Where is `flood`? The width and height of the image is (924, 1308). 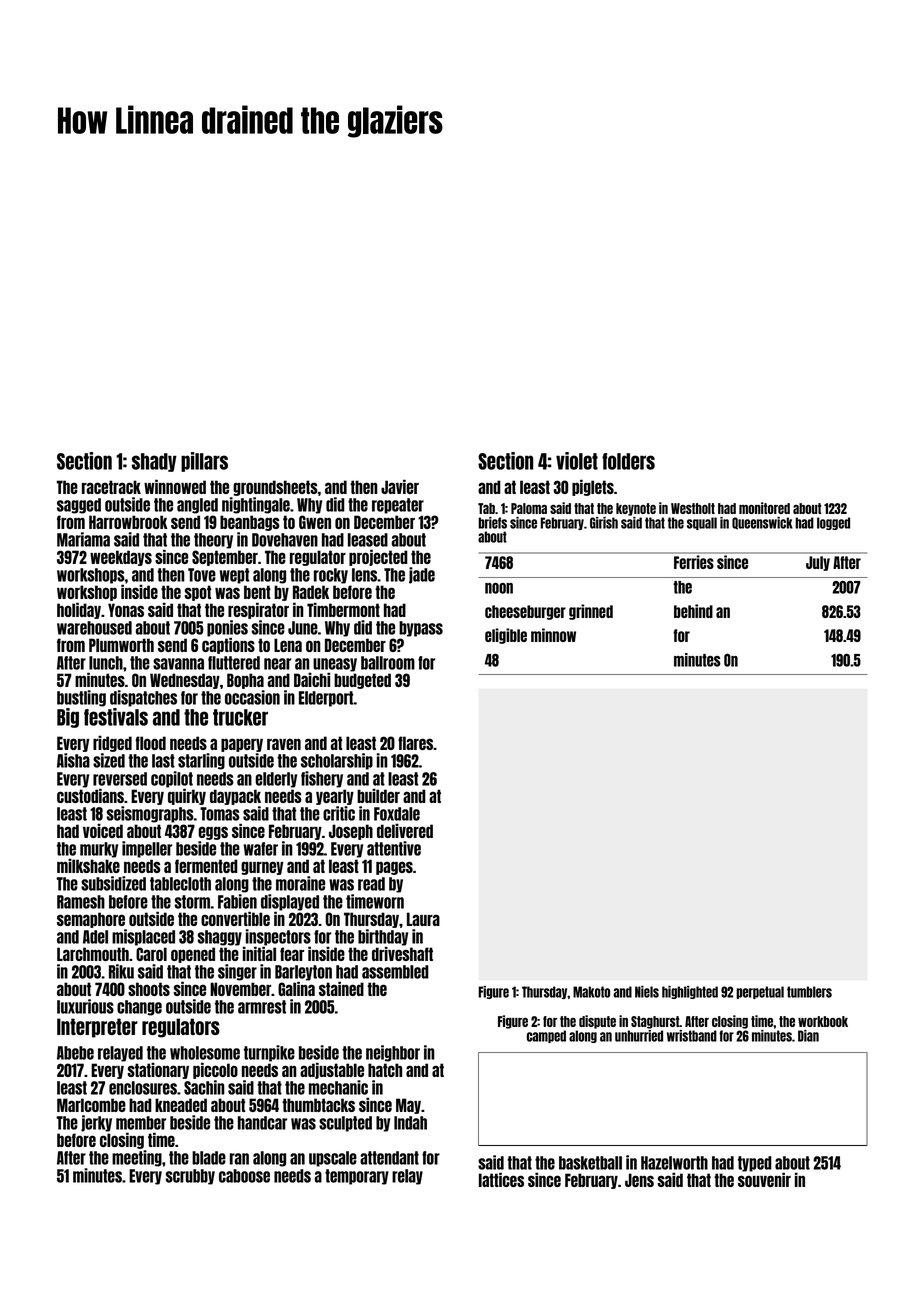 flood is located at coordinates (150, 743).
